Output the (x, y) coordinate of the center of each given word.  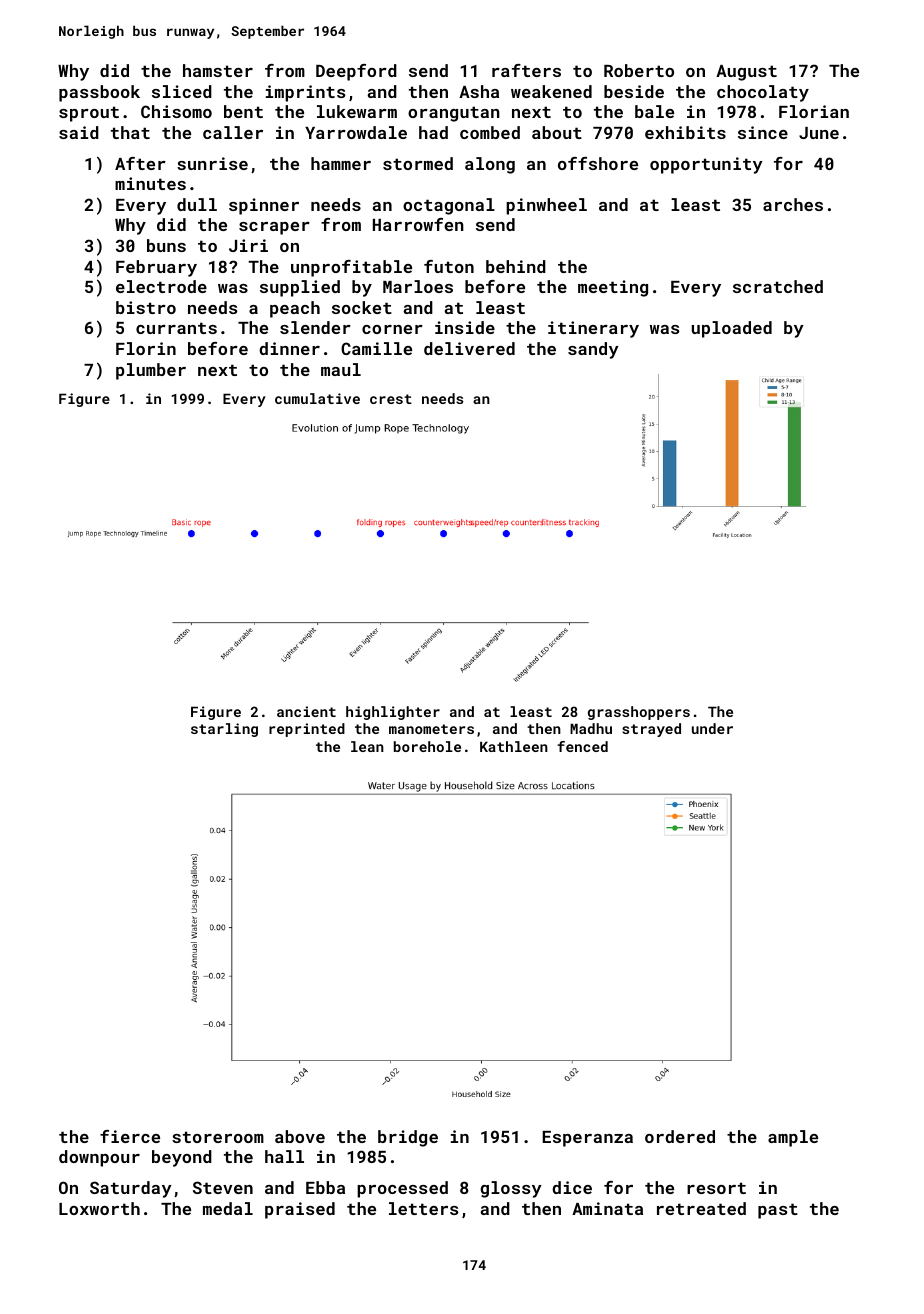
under (712, 728)
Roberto (639, 70)
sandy (593, 350)
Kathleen (514, 746)
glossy (511, 1189)
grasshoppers (639, 713)
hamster (218, 70)
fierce (130, 1136)
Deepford (356, 72)
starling (224, 730)
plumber (151, 371)
